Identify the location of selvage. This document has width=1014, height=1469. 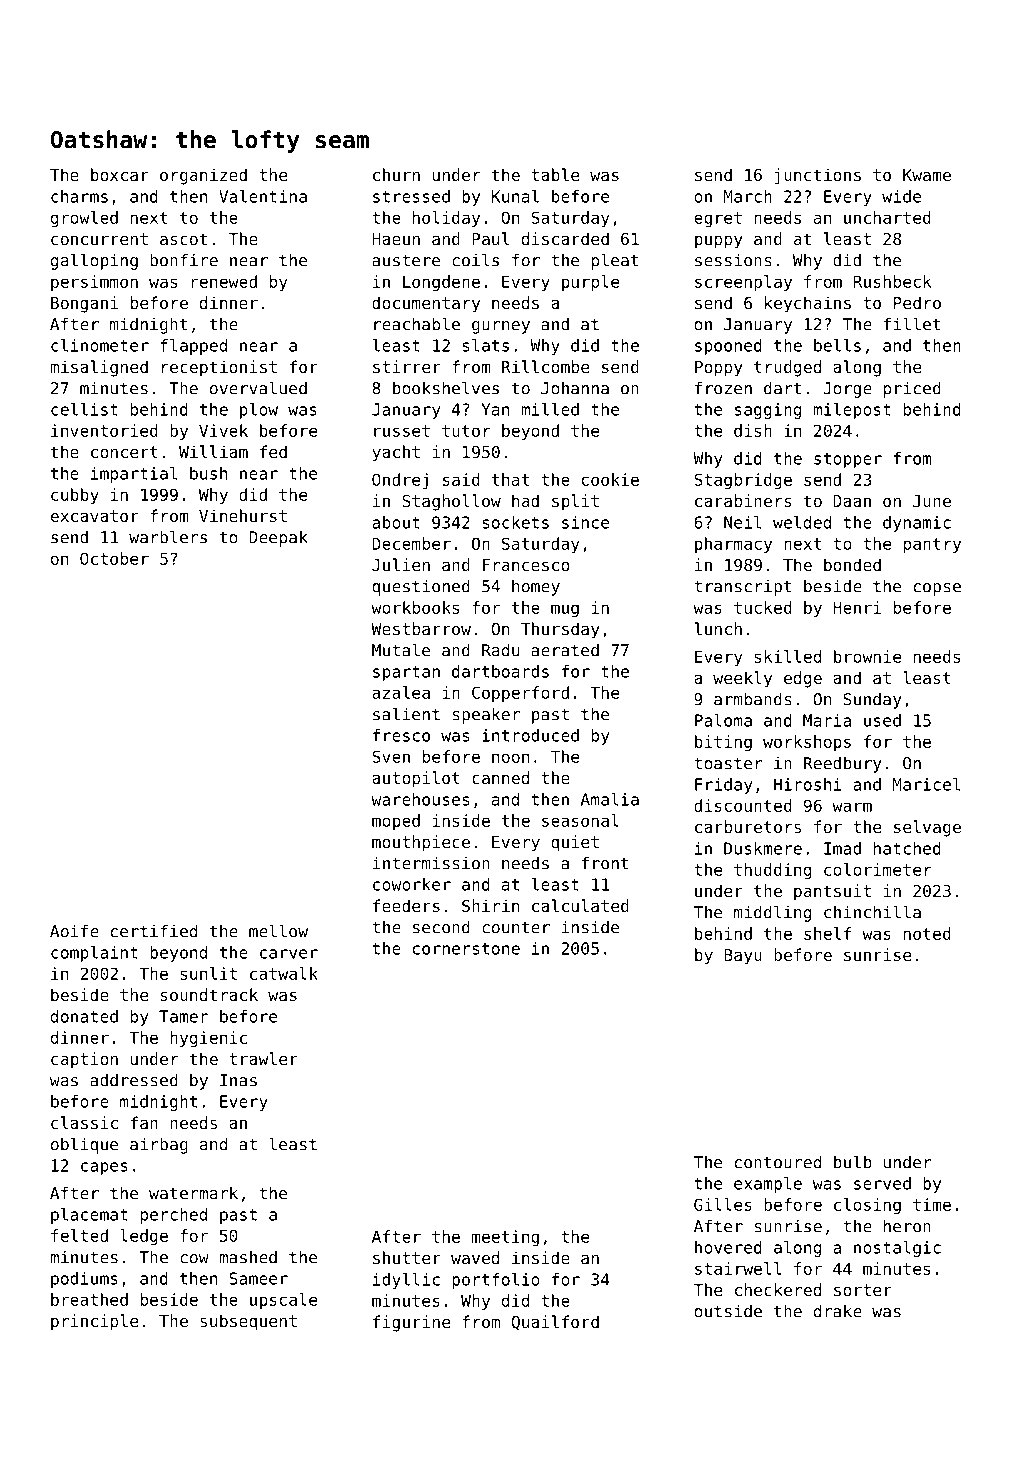
(927, 828).
